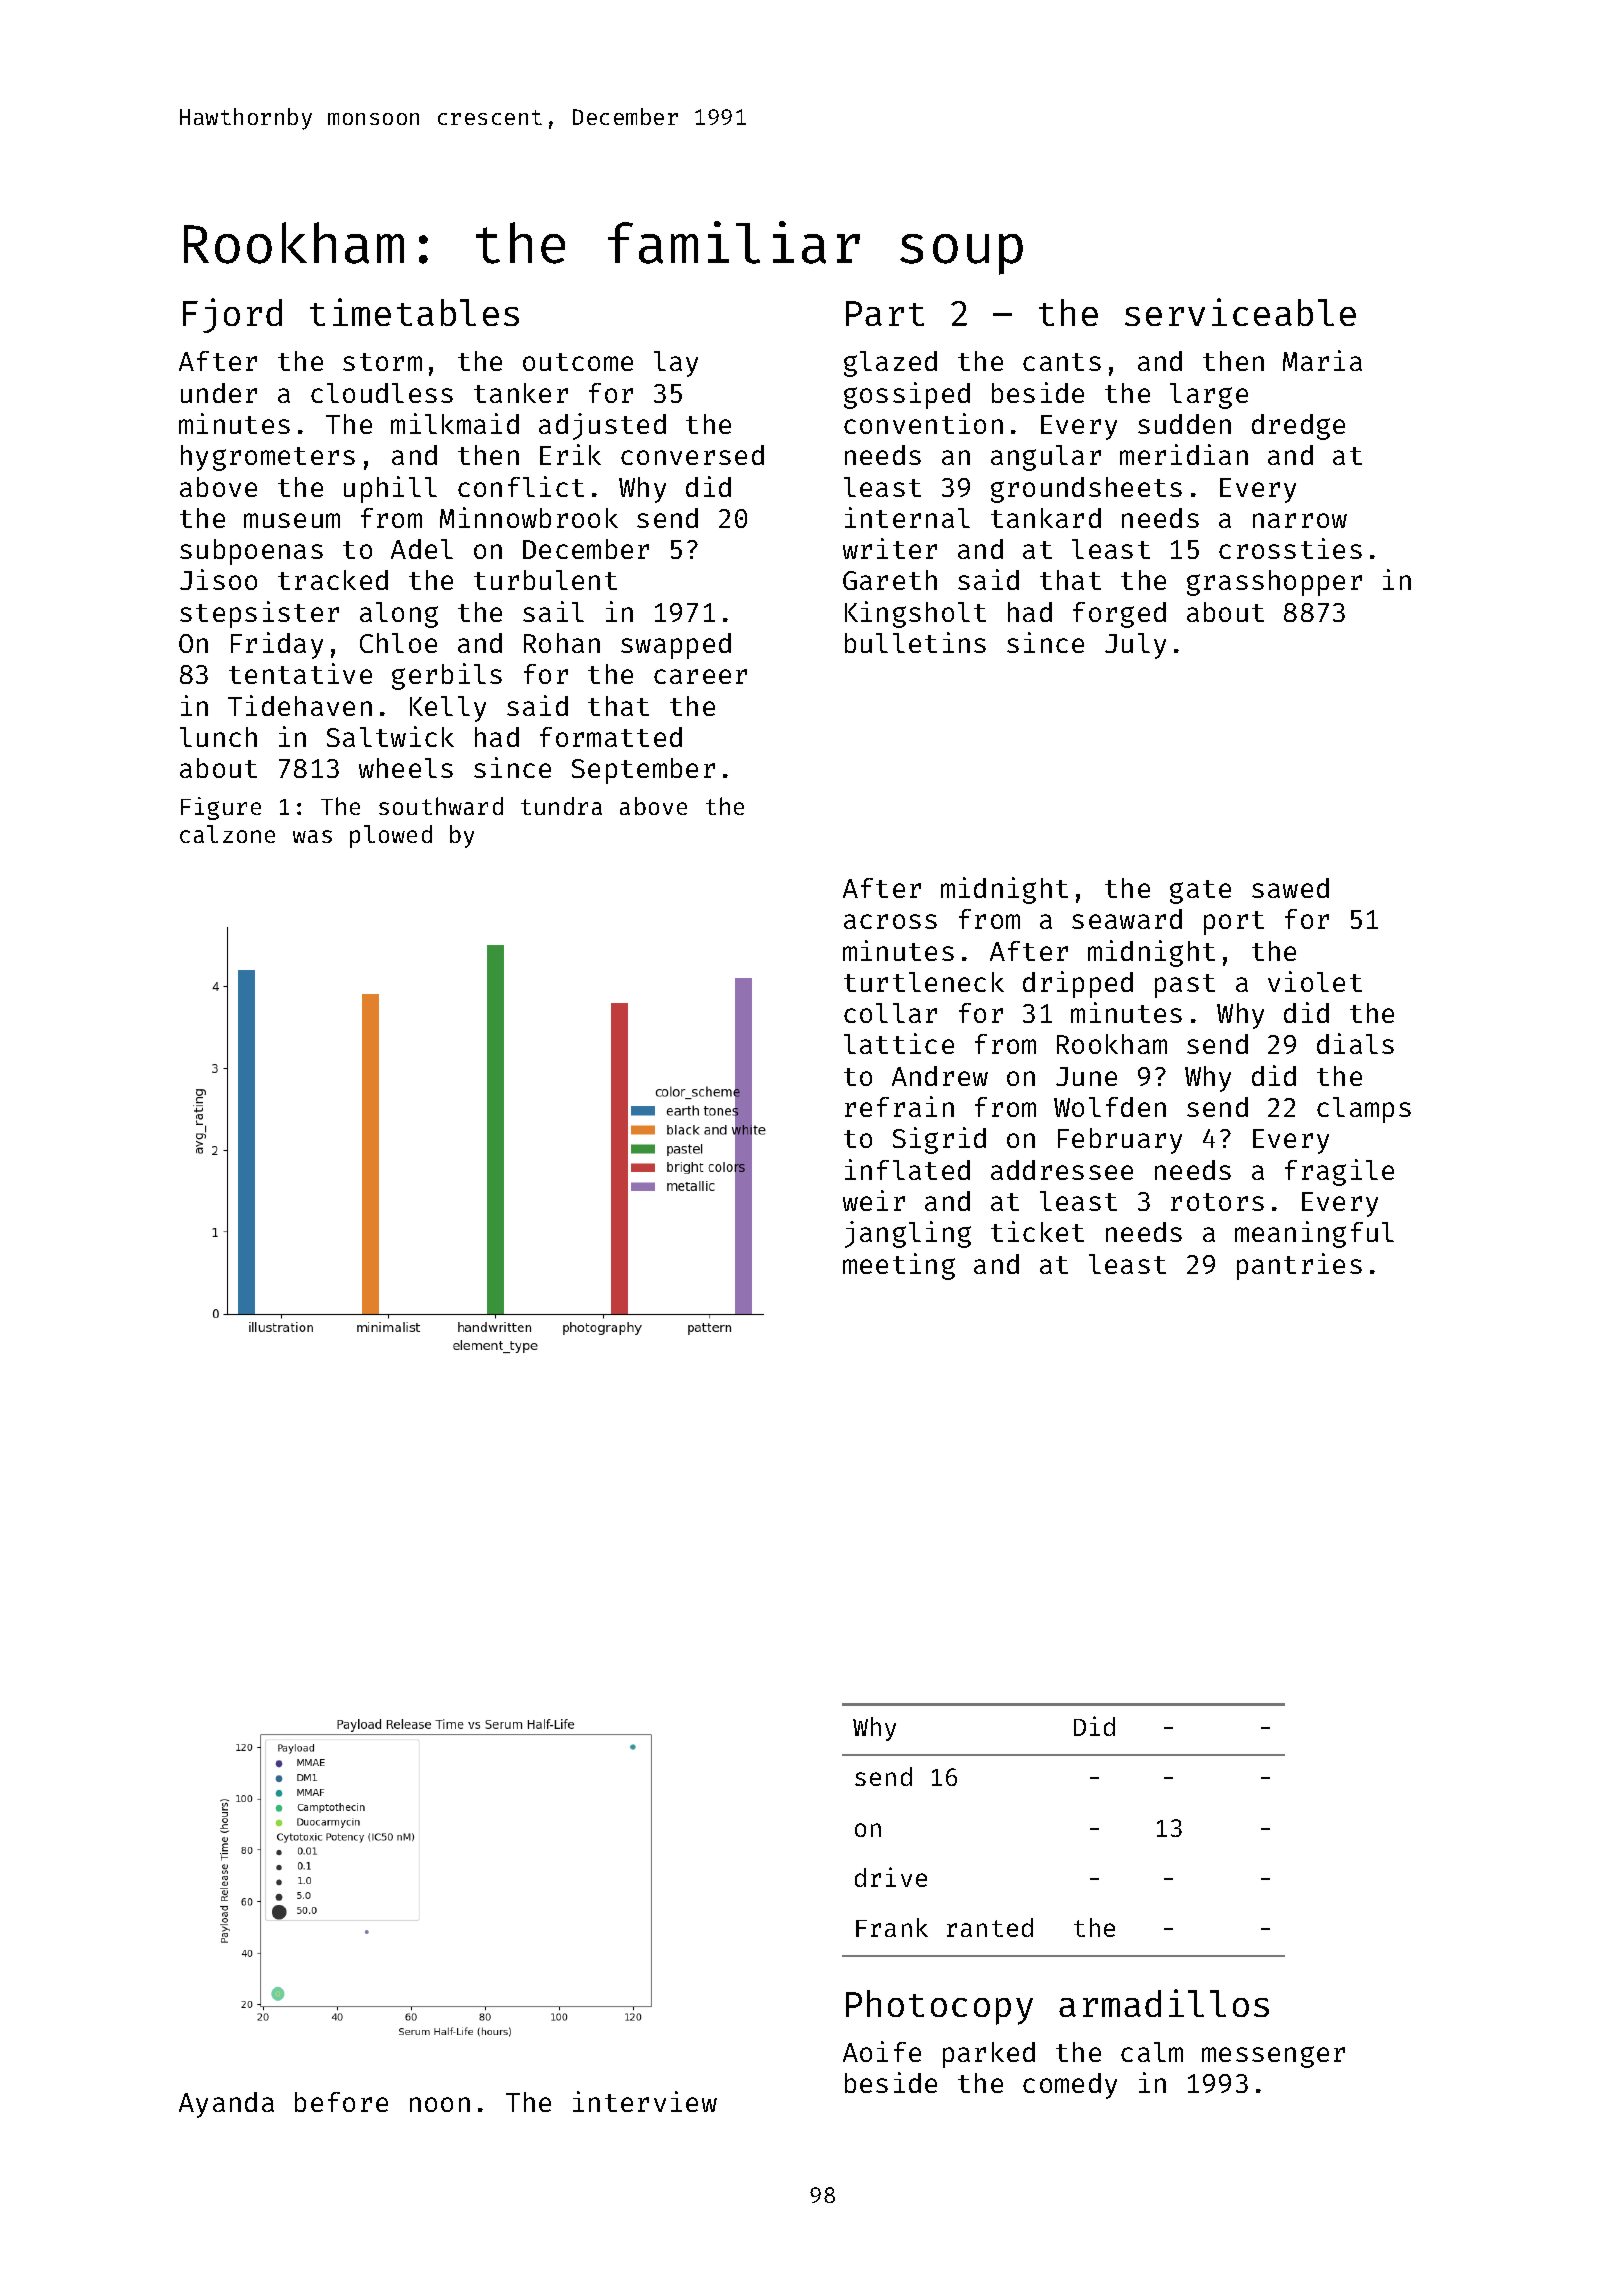  Describe the element at coordinates (891, 1877) in the screenshot. I see `drive` at that location.
